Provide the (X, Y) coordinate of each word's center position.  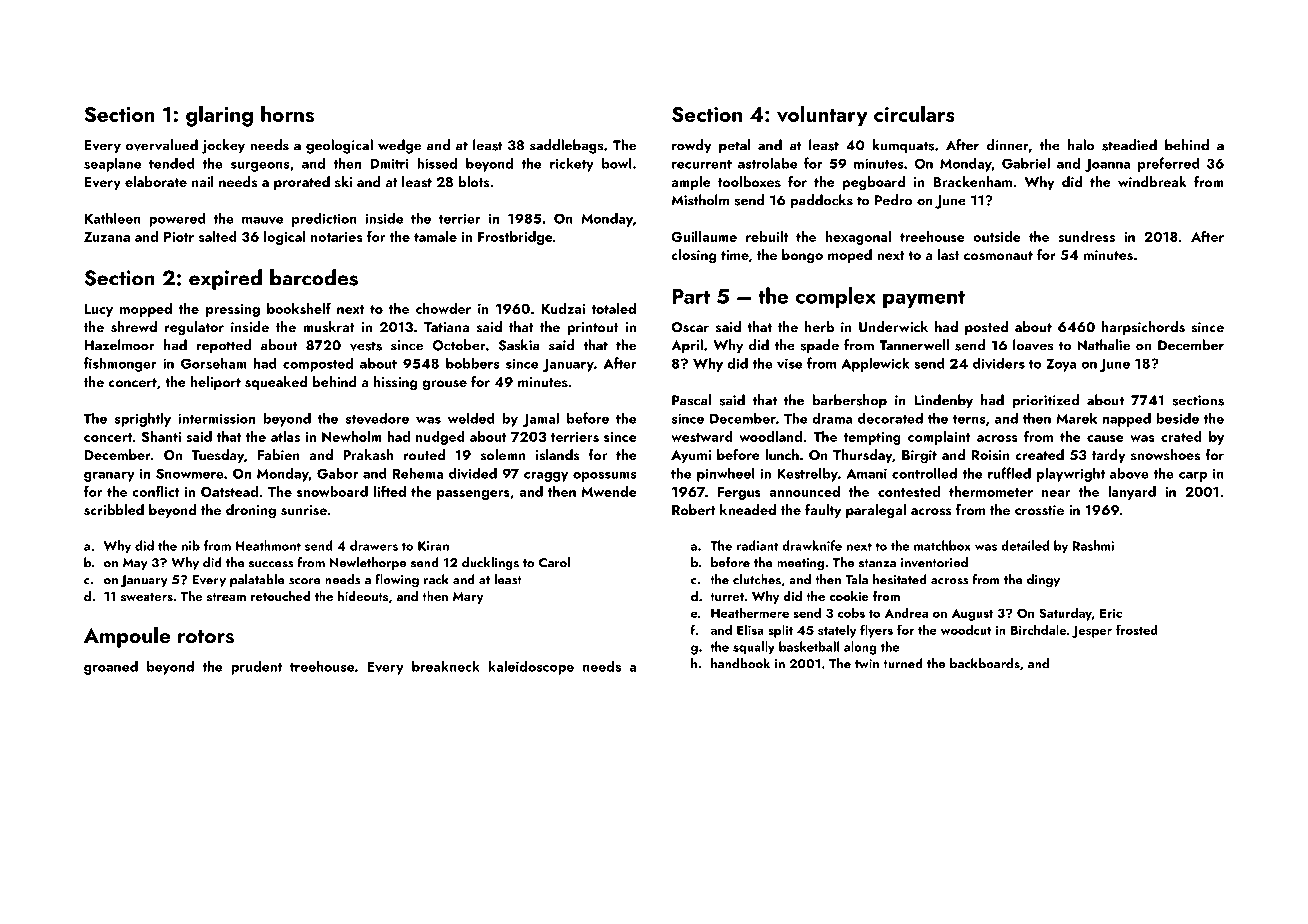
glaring (219, 116)
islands (558, 455)
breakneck (446, 666)
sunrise (304, 510)
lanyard (1132, 493)
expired (225, 279)
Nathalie (1103, 345)
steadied (1129, 145)
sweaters (147, 597)
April (687, 346)
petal (734, 146)
